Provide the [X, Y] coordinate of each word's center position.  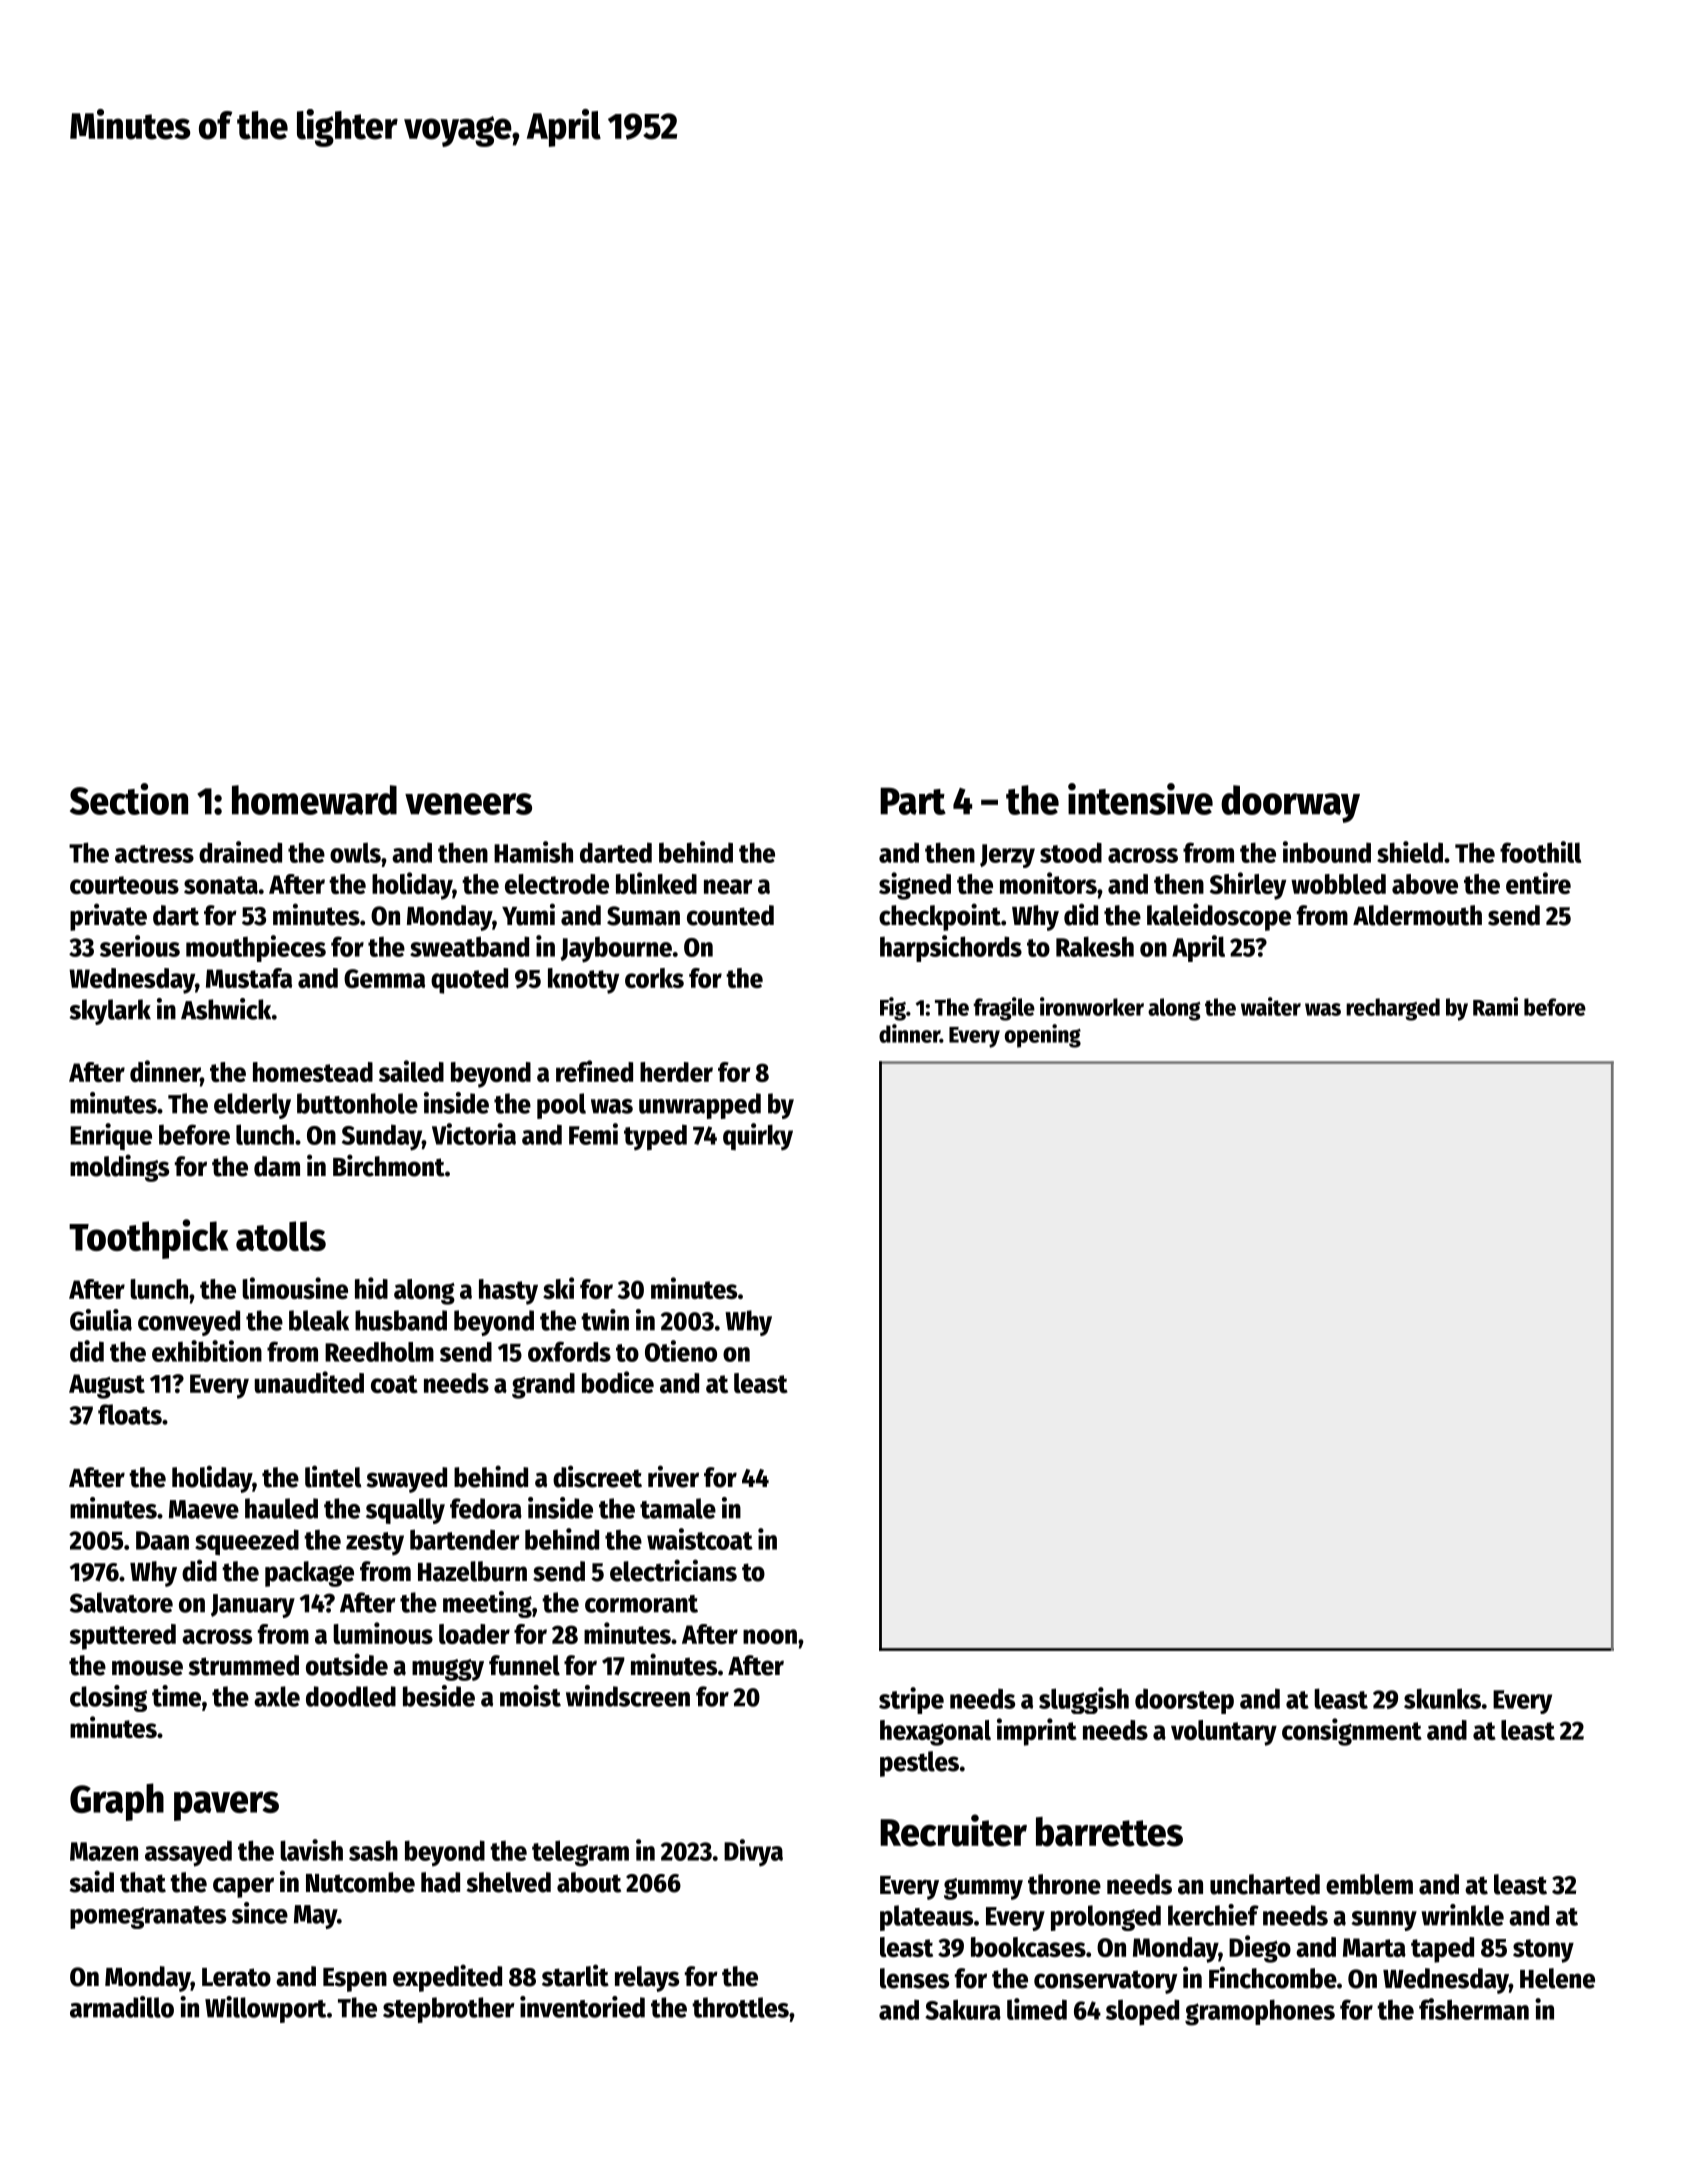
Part [913, 801]
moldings [119, 1168]
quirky [758, 1137]
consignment [1352, 1732]
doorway [1290, 804]
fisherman [1474, 2009]
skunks [1442, 1698]
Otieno [681, 1351]
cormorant [641, 1604]
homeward [314, 800]
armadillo [122, 2007]
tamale [678, 1508]
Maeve [204, 1509]
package [309, 1574]
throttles [740, 2007]
